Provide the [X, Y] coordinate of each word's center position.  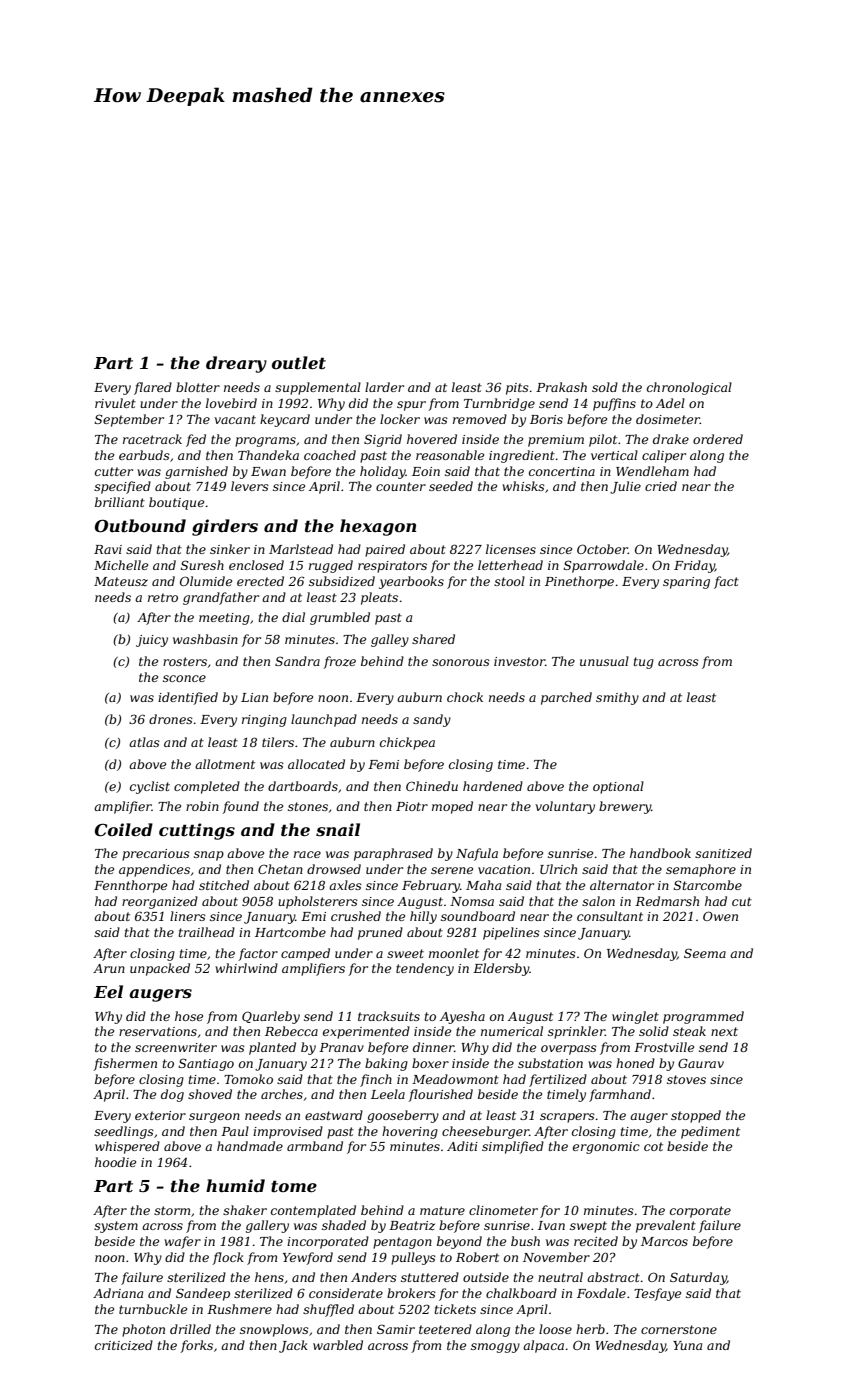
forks [196, 1346]
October [602, 549]
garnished [196, 472]
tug [644, 663]
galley [390, 640]
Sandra [297, 661]
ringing [264, 721]
